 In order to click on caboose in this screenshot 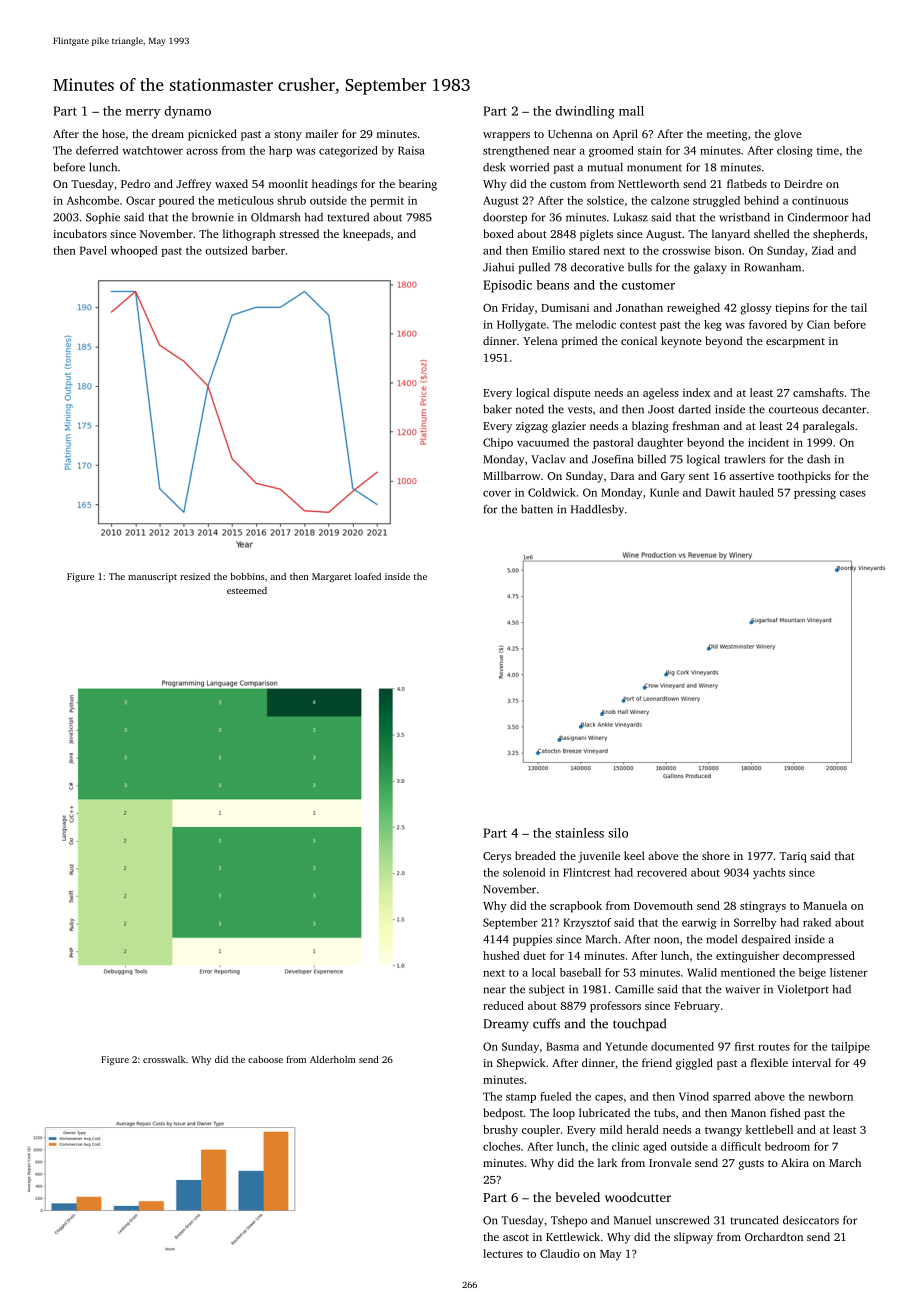, I will do `click(265, 1059)`.
